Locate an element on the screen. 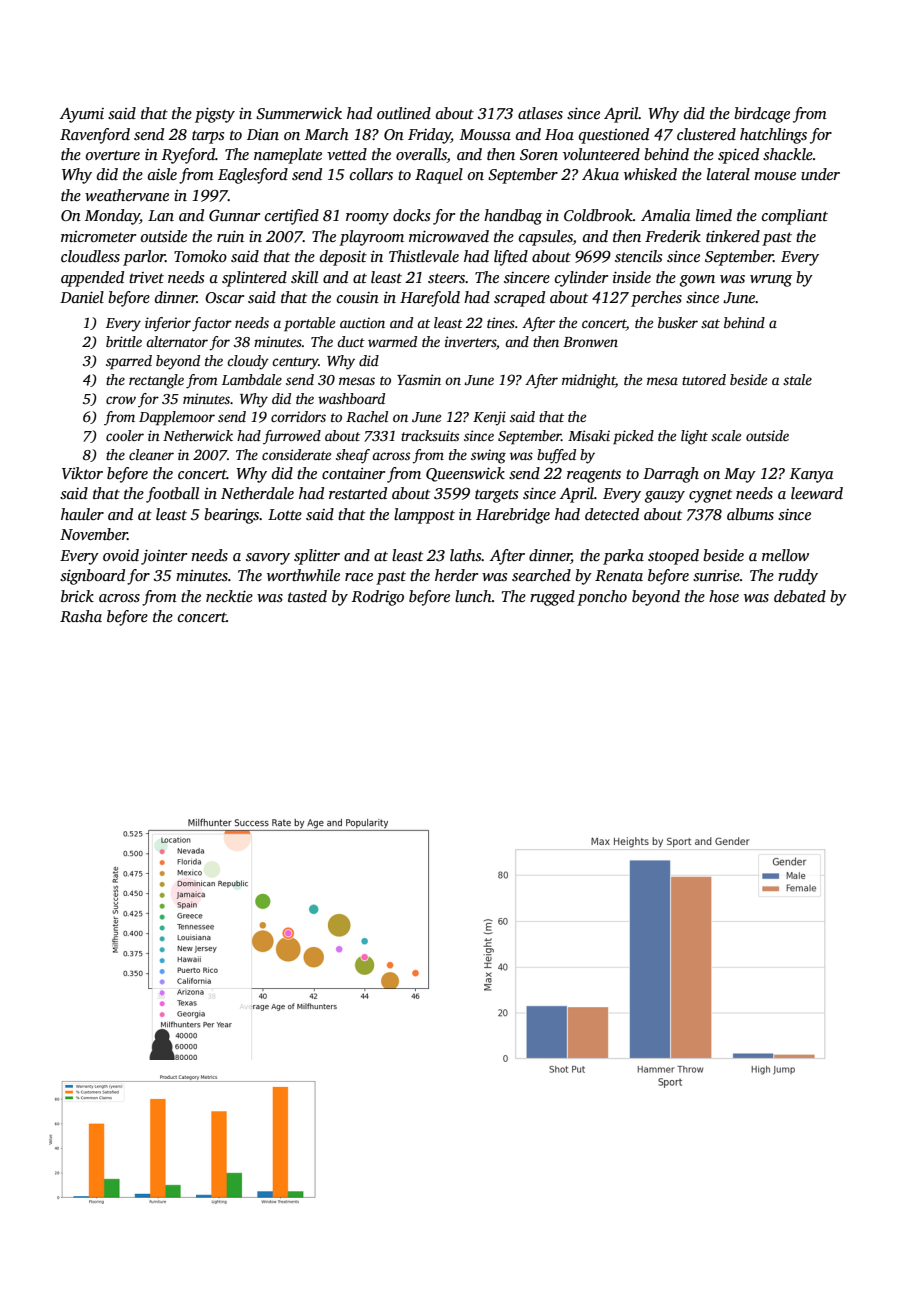 The width and height of the screenshot is (908, 1316). cloudless is located at coordinates (90, 256).
